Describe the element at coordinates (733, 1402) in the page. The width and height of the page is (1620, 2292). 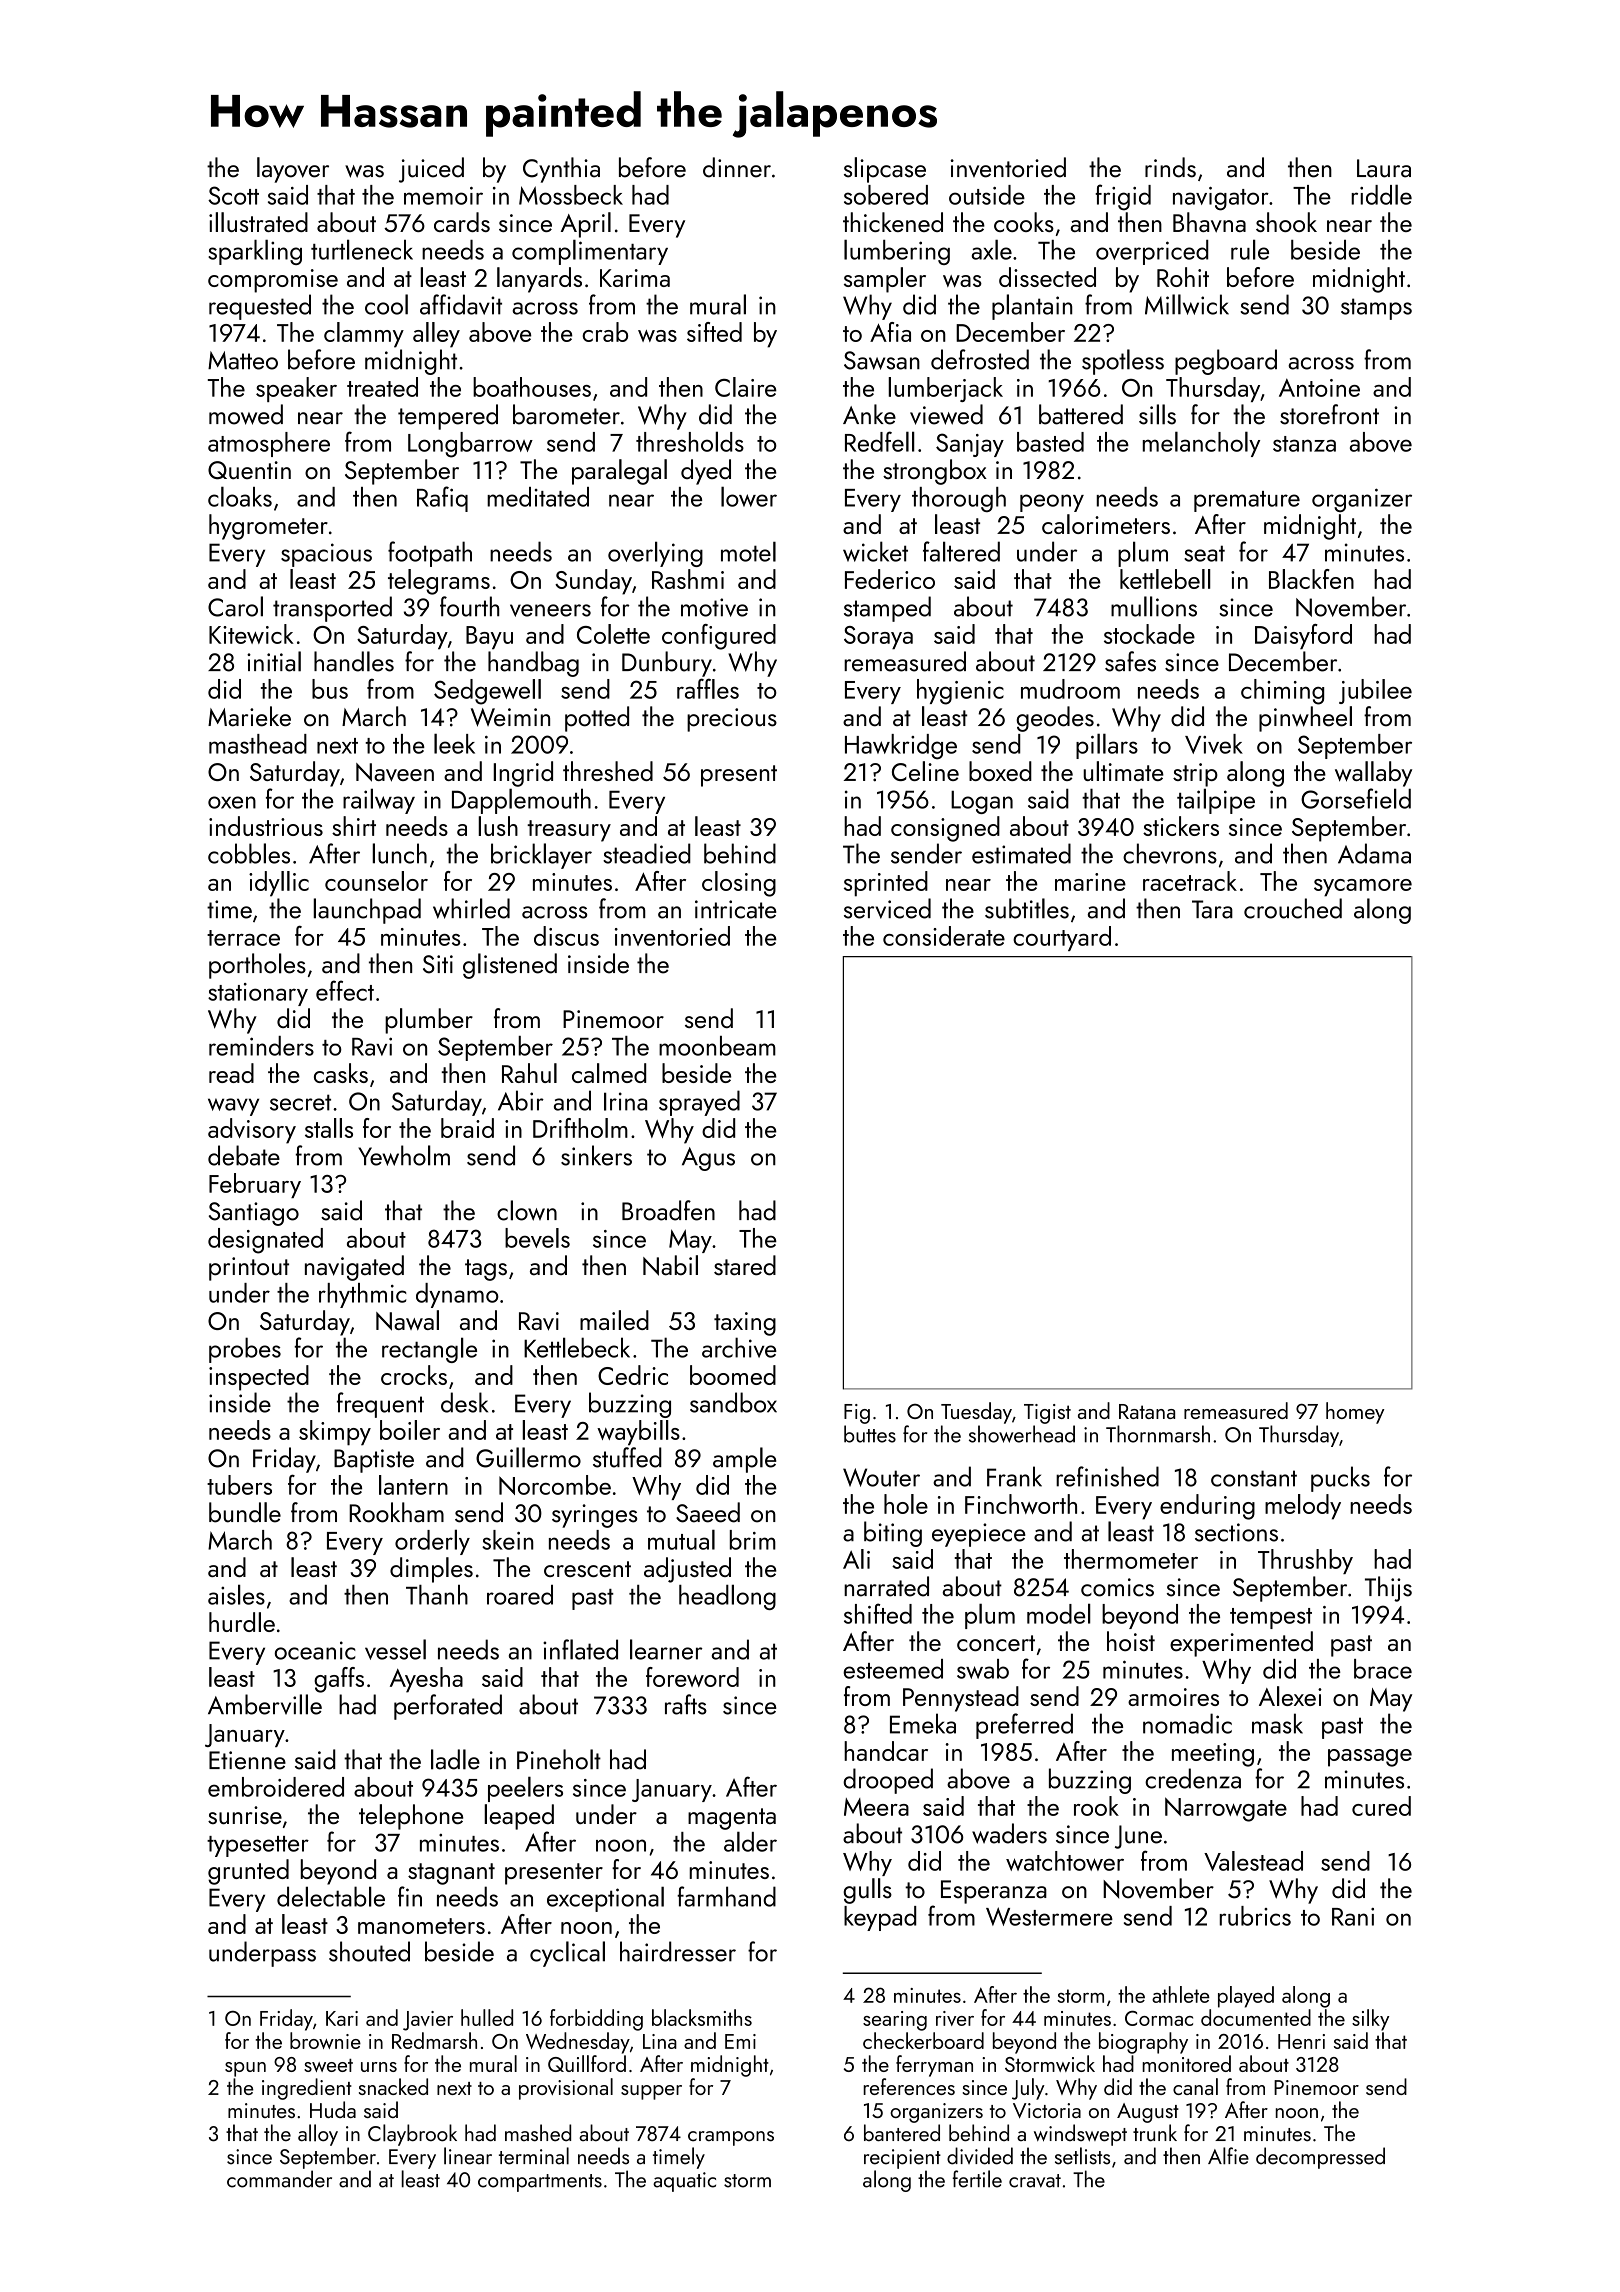
I see `sandbox` at that location.
